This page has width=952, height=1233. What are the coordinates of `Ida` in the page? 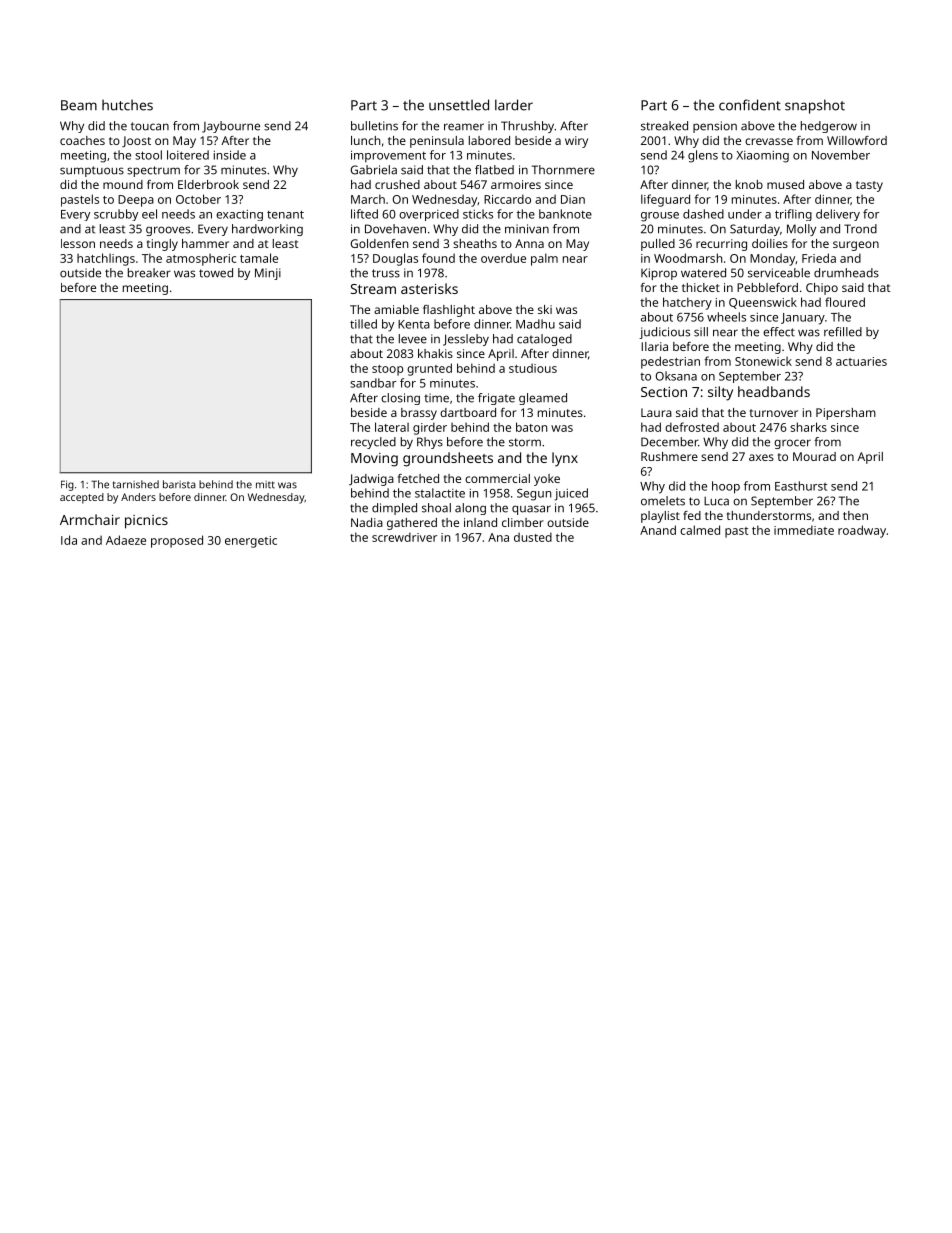 It's located at (69, 540).
